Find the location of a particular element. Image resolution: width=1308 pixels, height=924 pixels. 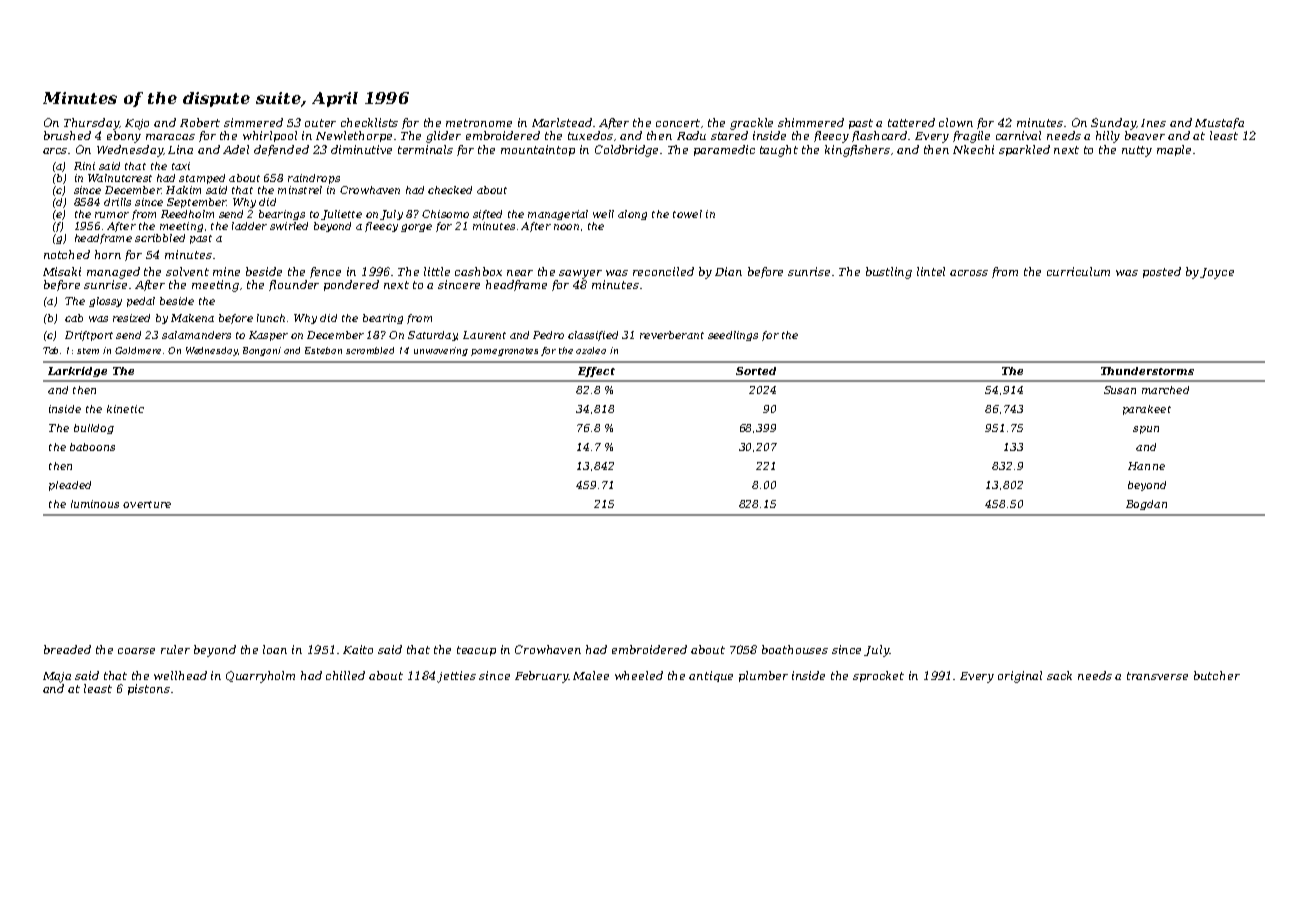

Sorted is located at coordinates (756, 371).
